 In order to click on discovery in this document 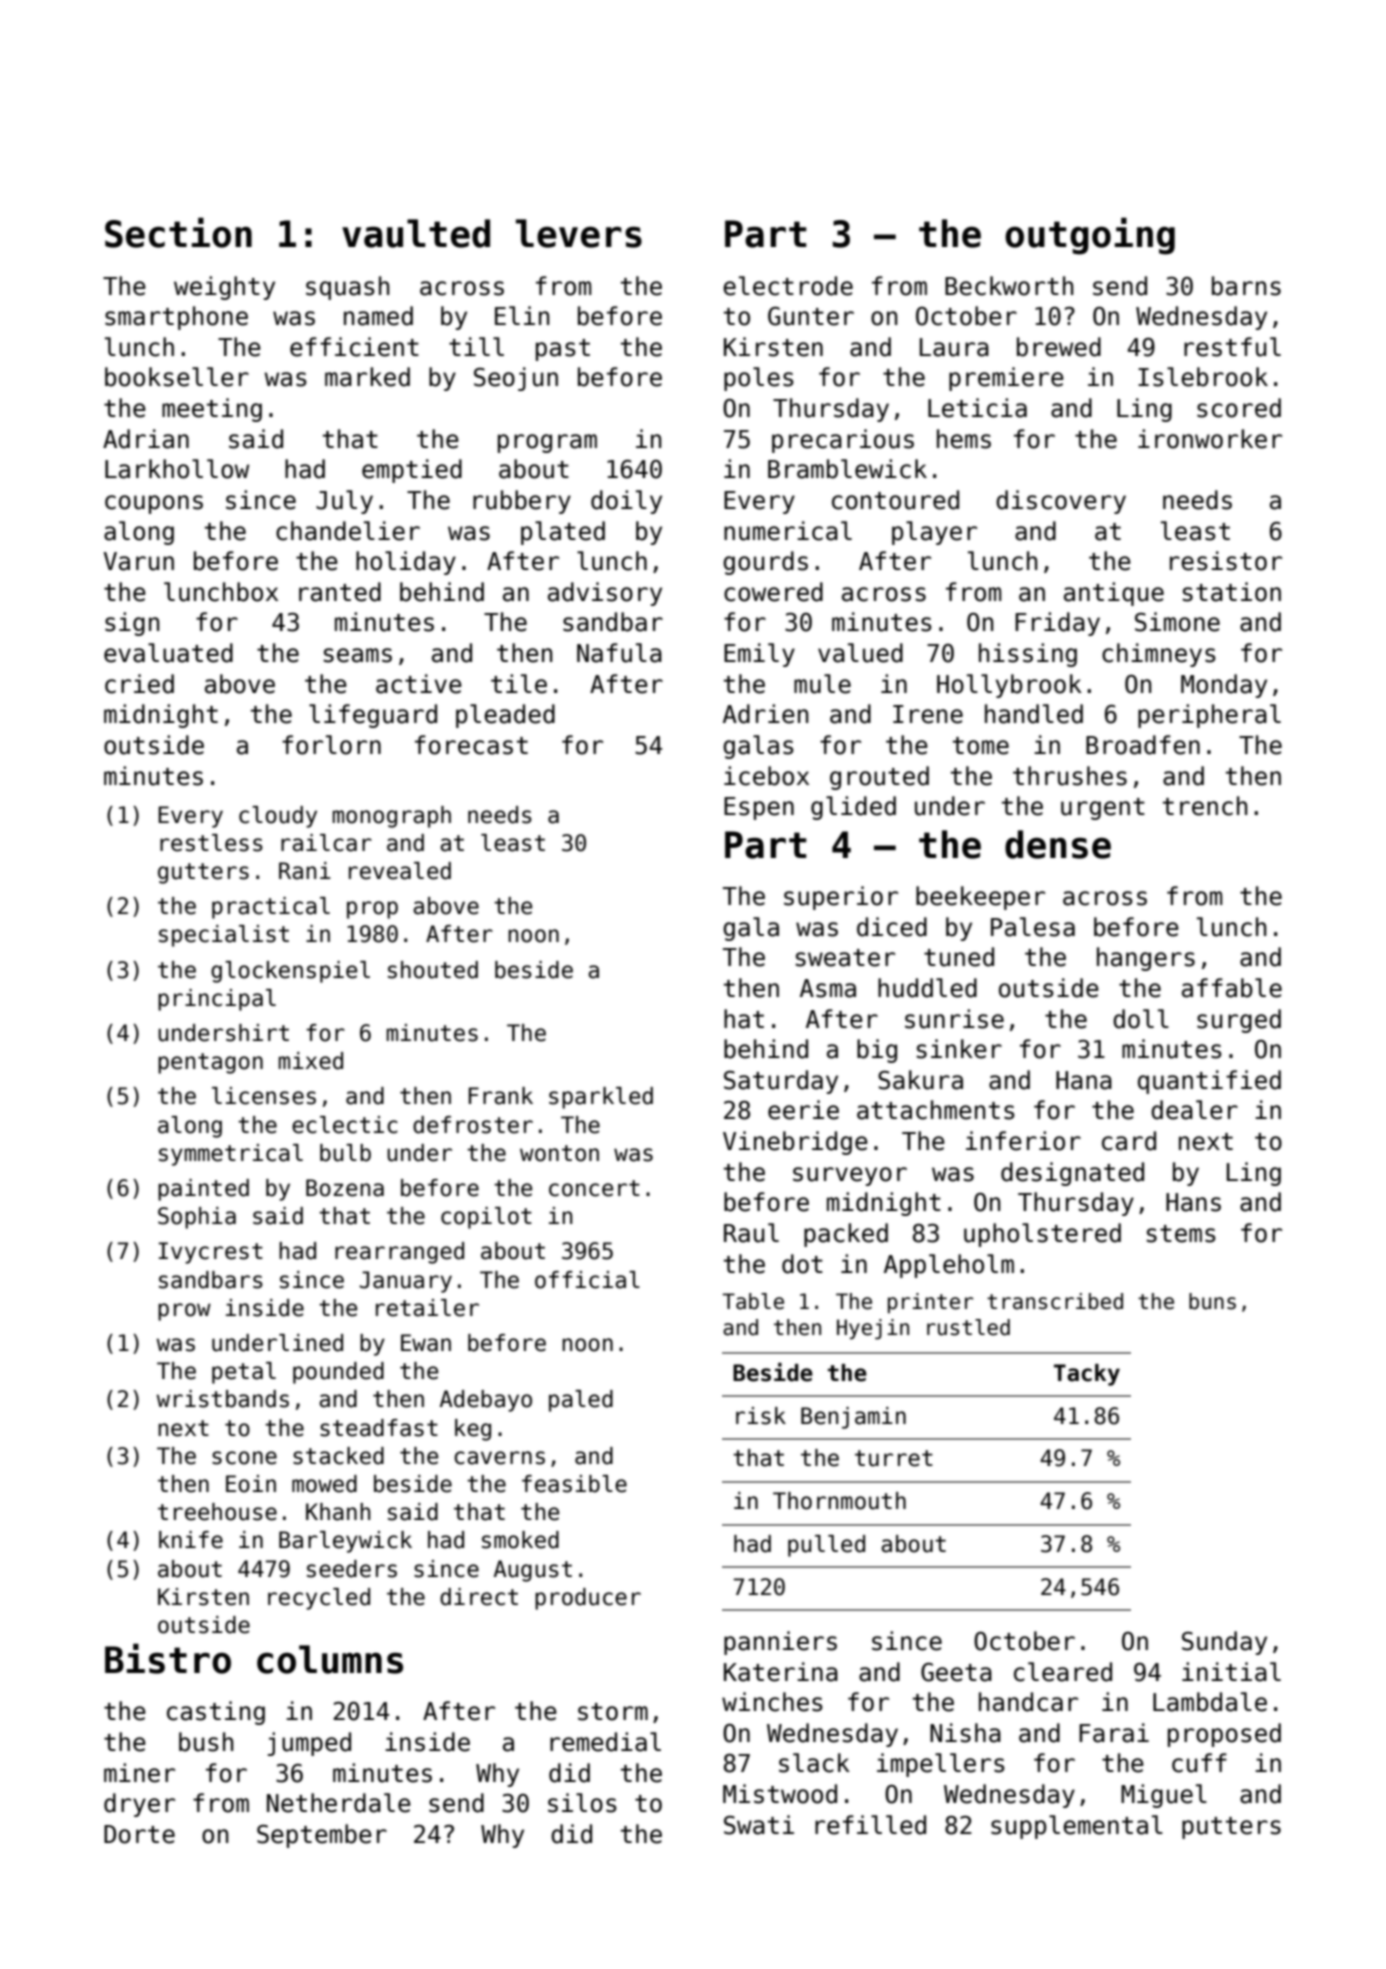, I will do `click(1061, 502)`.
